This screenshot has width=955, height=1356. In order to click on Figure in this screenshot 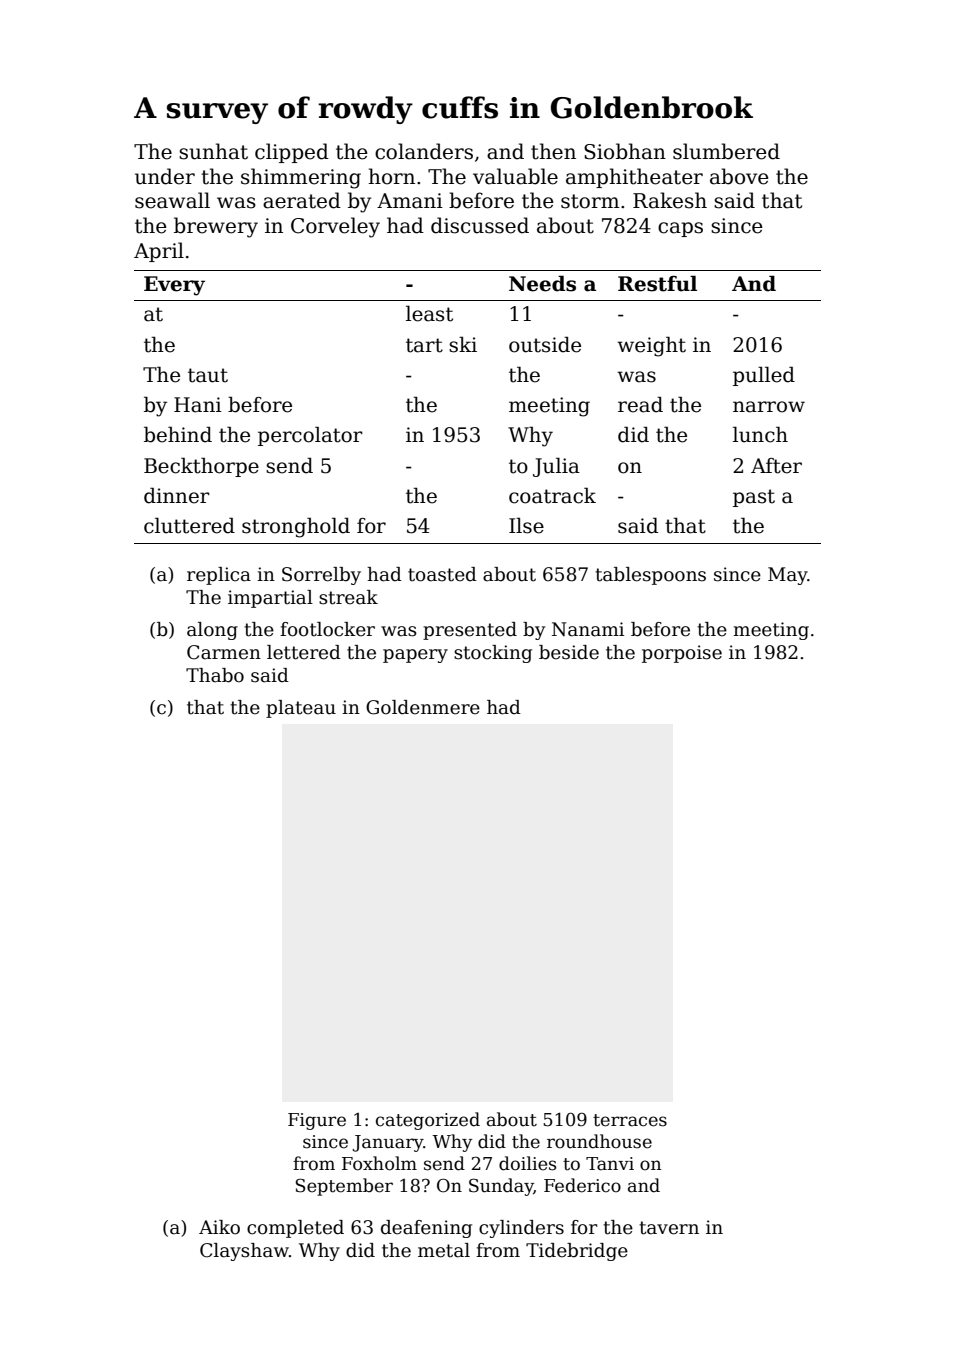, I will do `click(317, 1121)`.
